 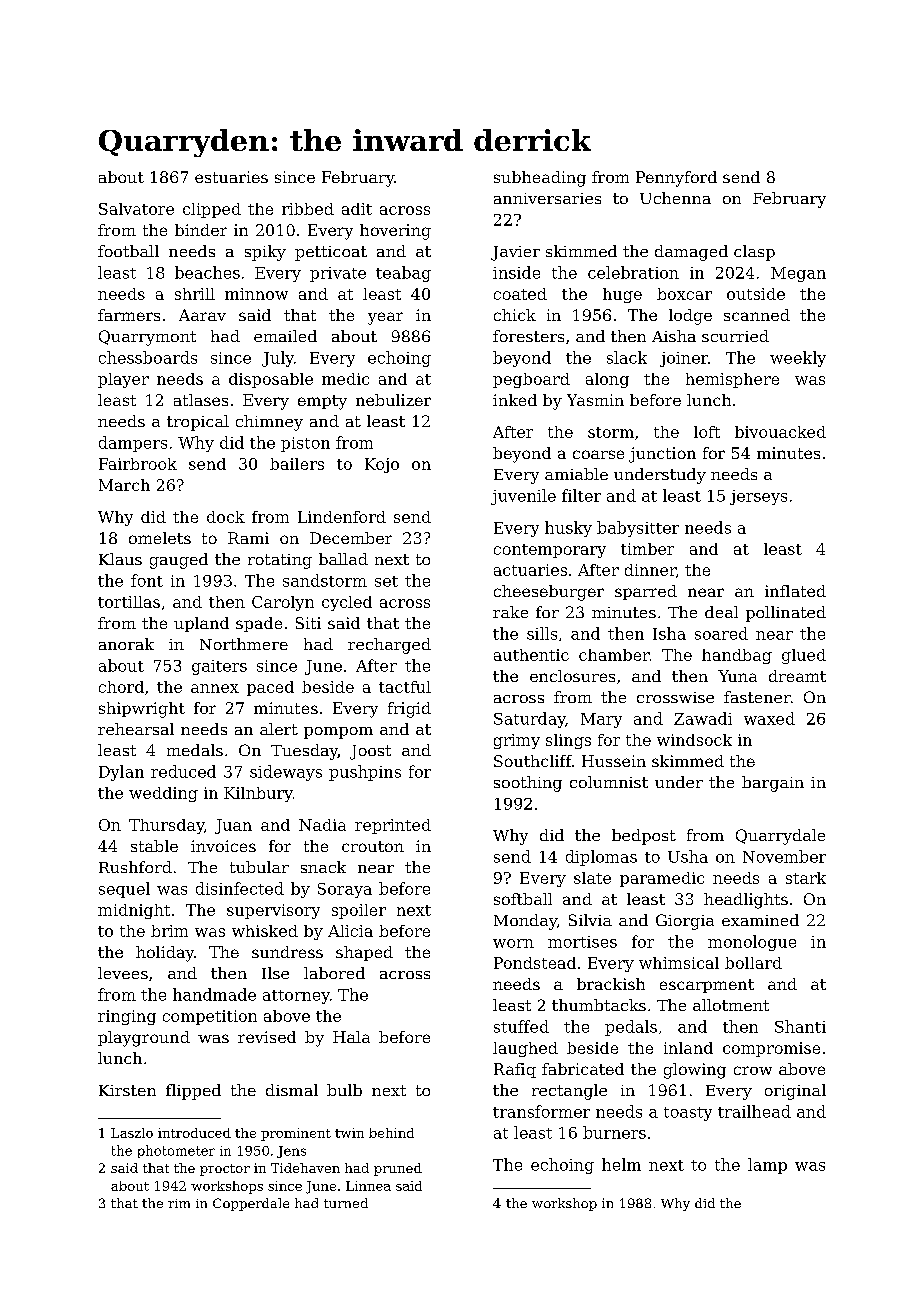 I want to click on bedpost, so click(x=644, y=837).
